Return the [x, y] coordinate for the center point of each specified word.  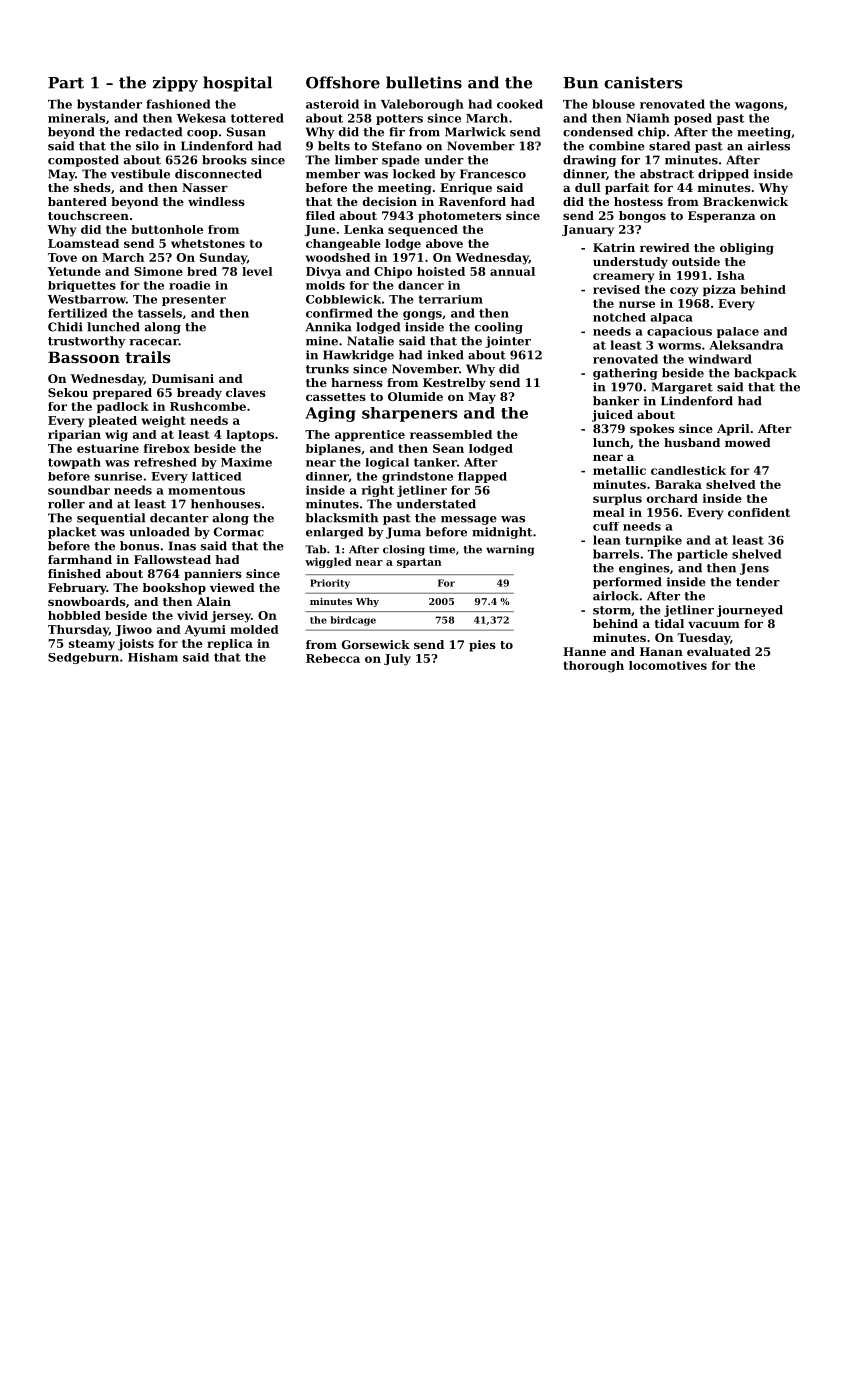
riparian [74, 435]
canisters [643, 82]
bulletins [424, 82]
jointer [508, 342]
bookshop [174, 589]
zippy [175, 84]
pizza [719, 290]
